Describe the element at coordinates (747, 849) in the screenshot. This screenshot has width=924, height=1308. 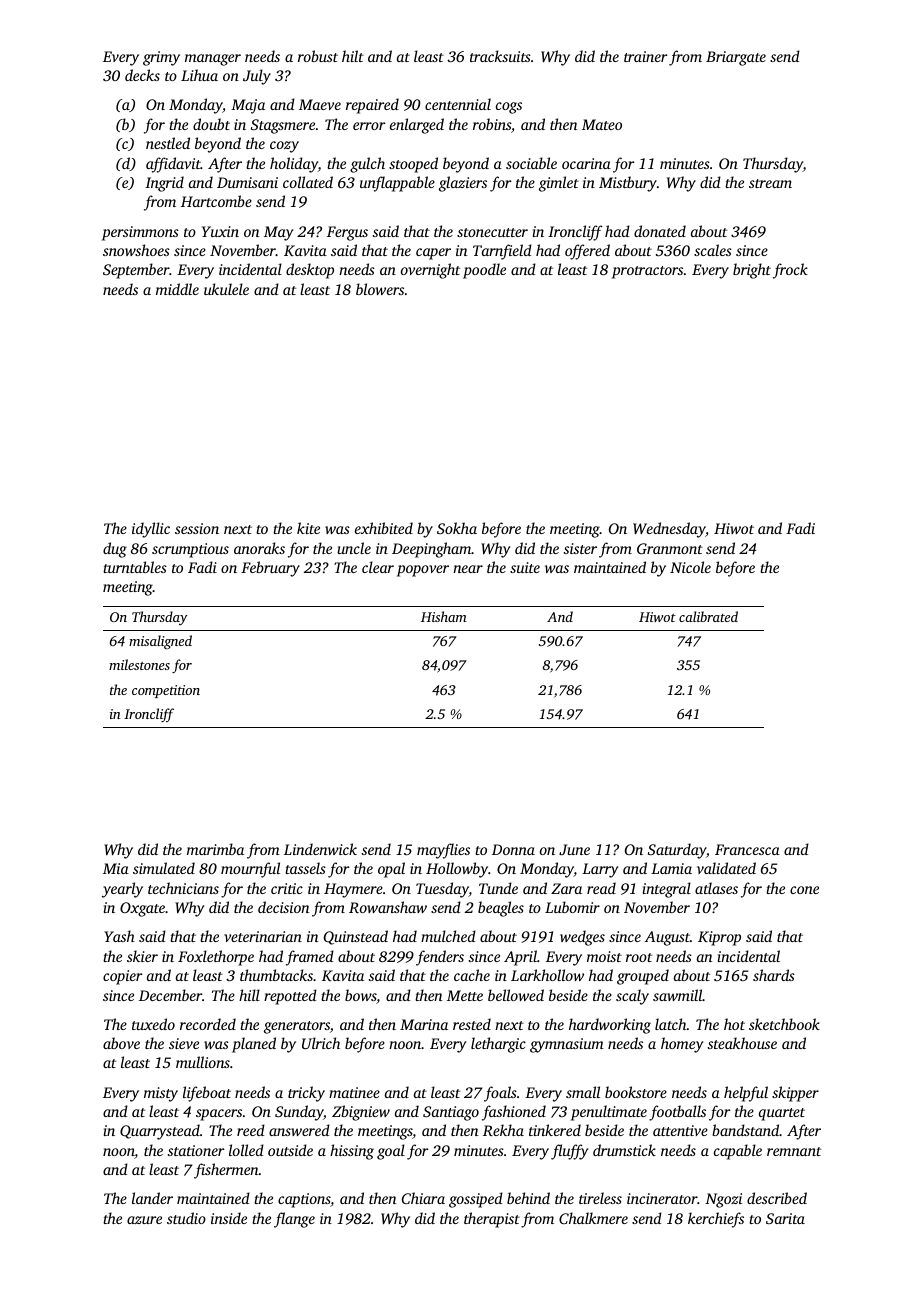
I see `Francesca` at that location.
